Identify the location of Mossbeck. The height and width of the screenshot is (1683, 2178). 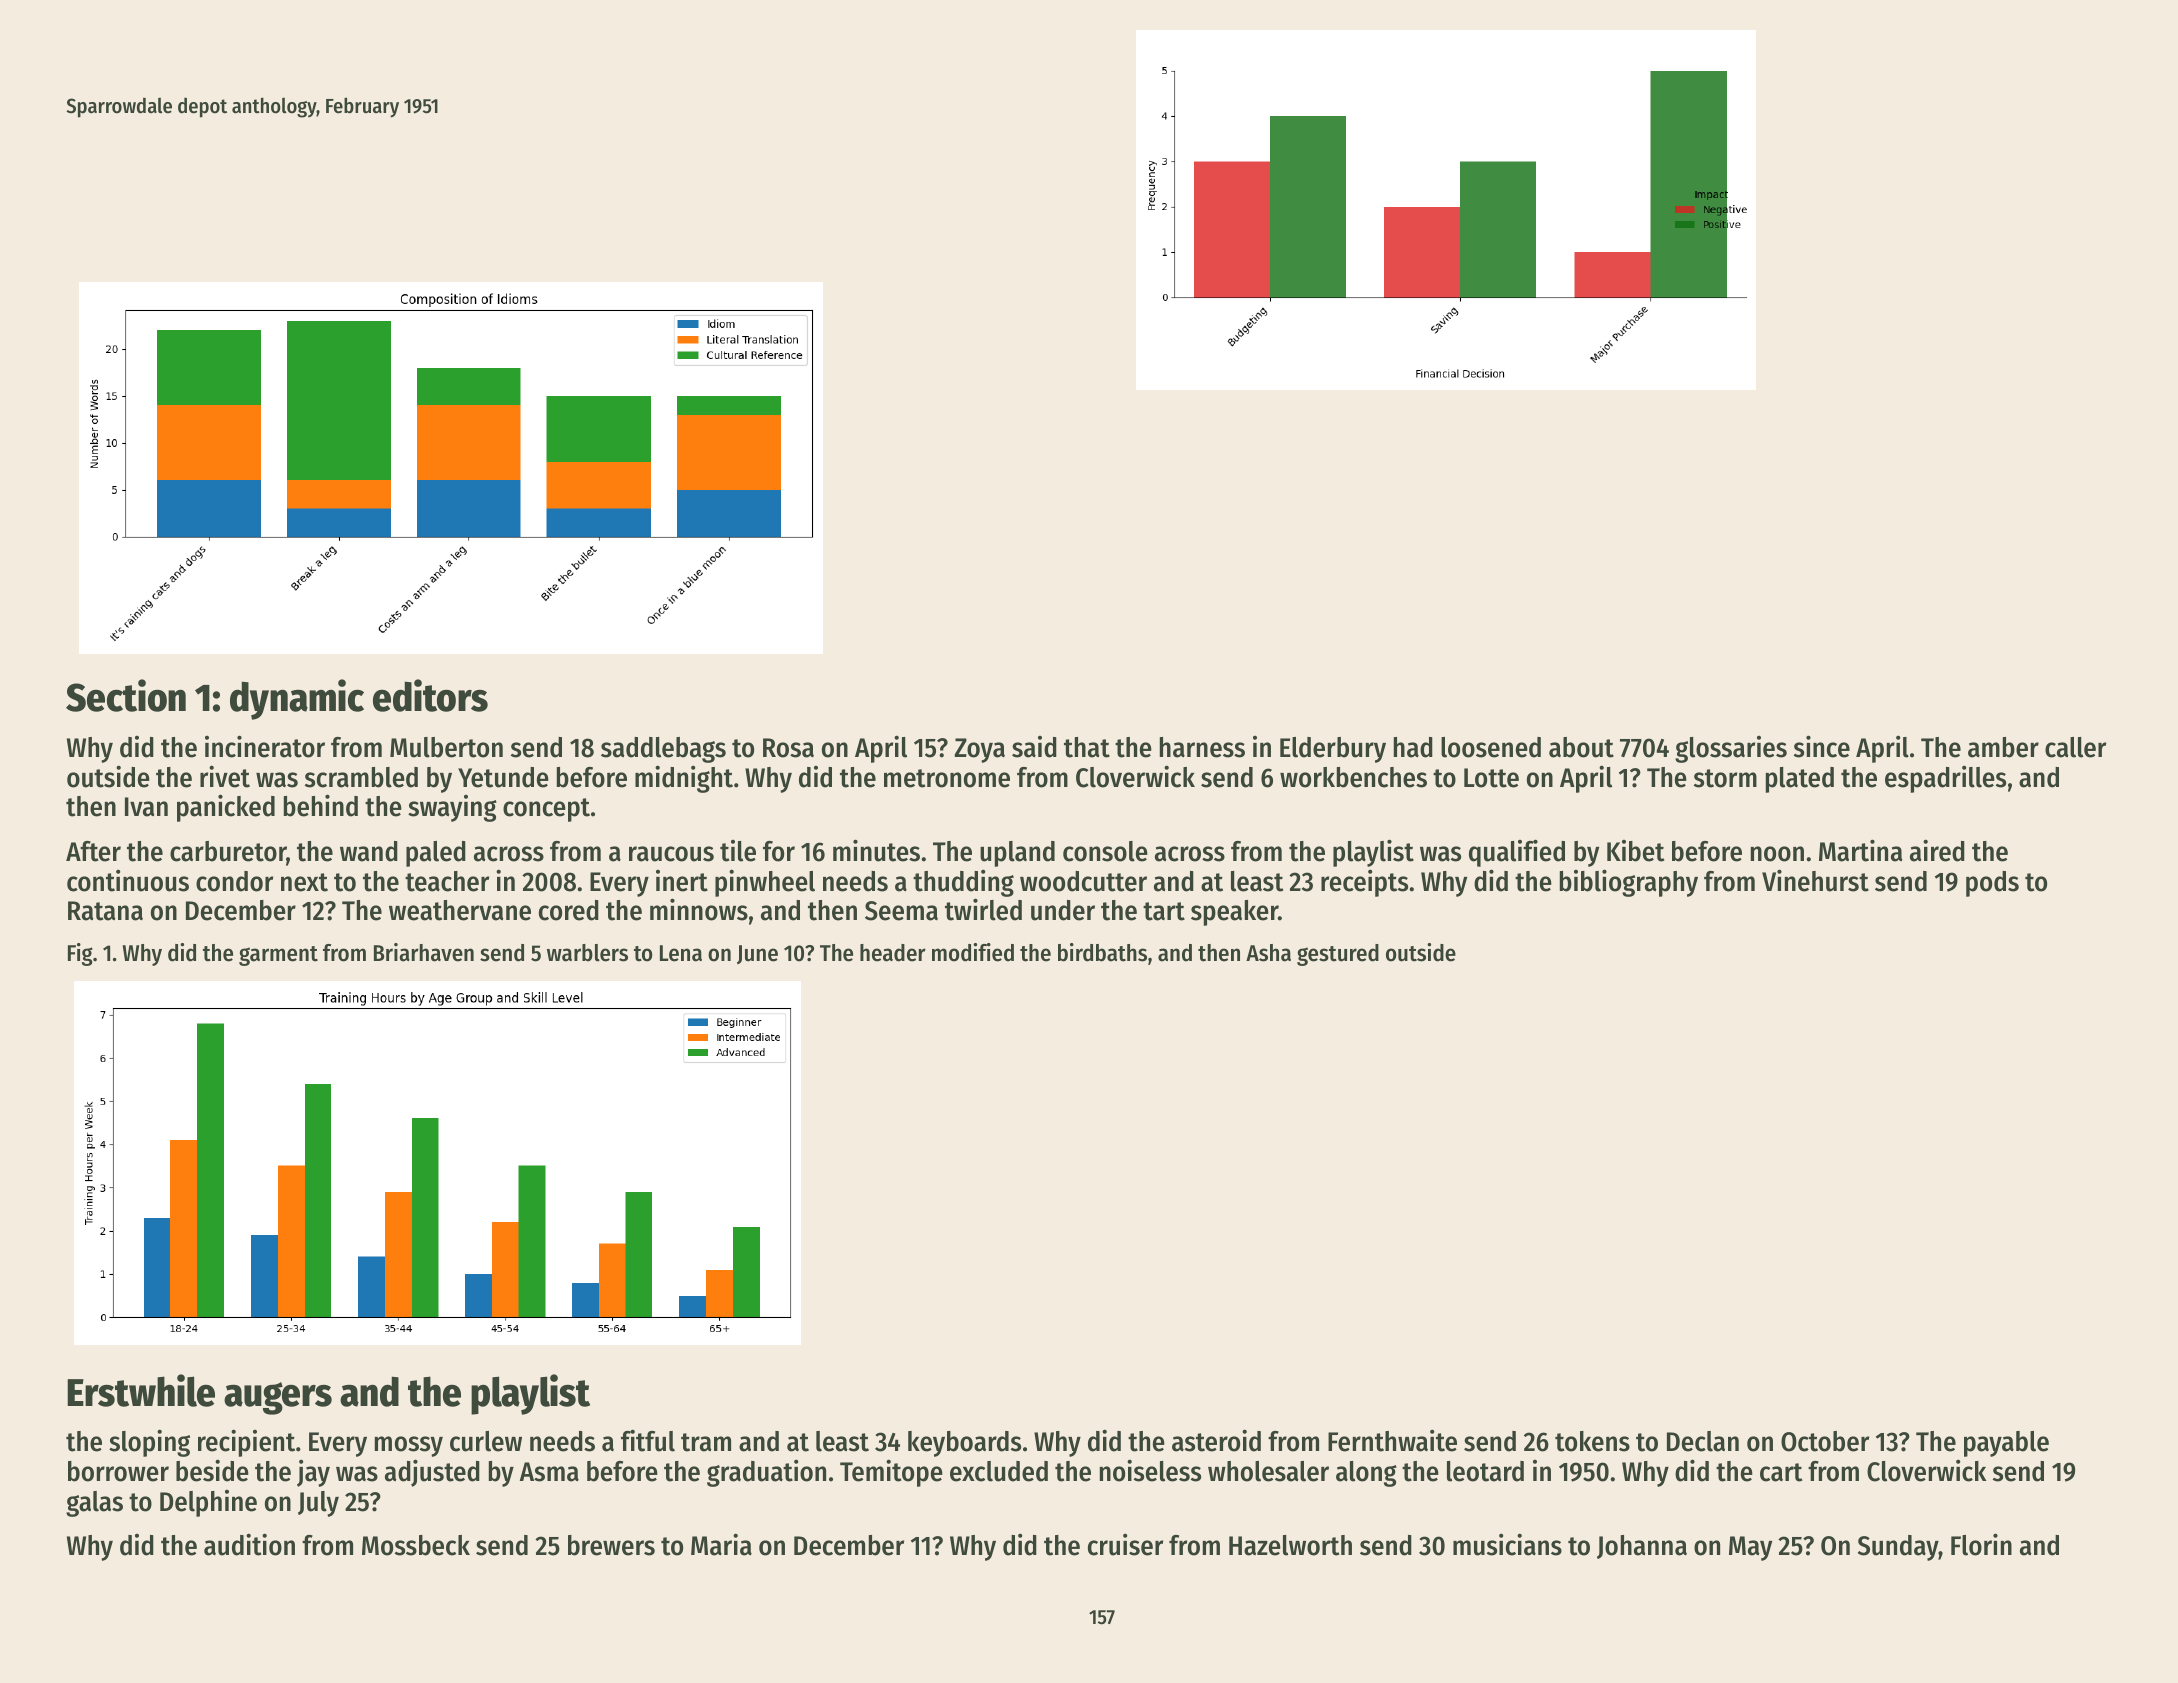
(416, 1545).
